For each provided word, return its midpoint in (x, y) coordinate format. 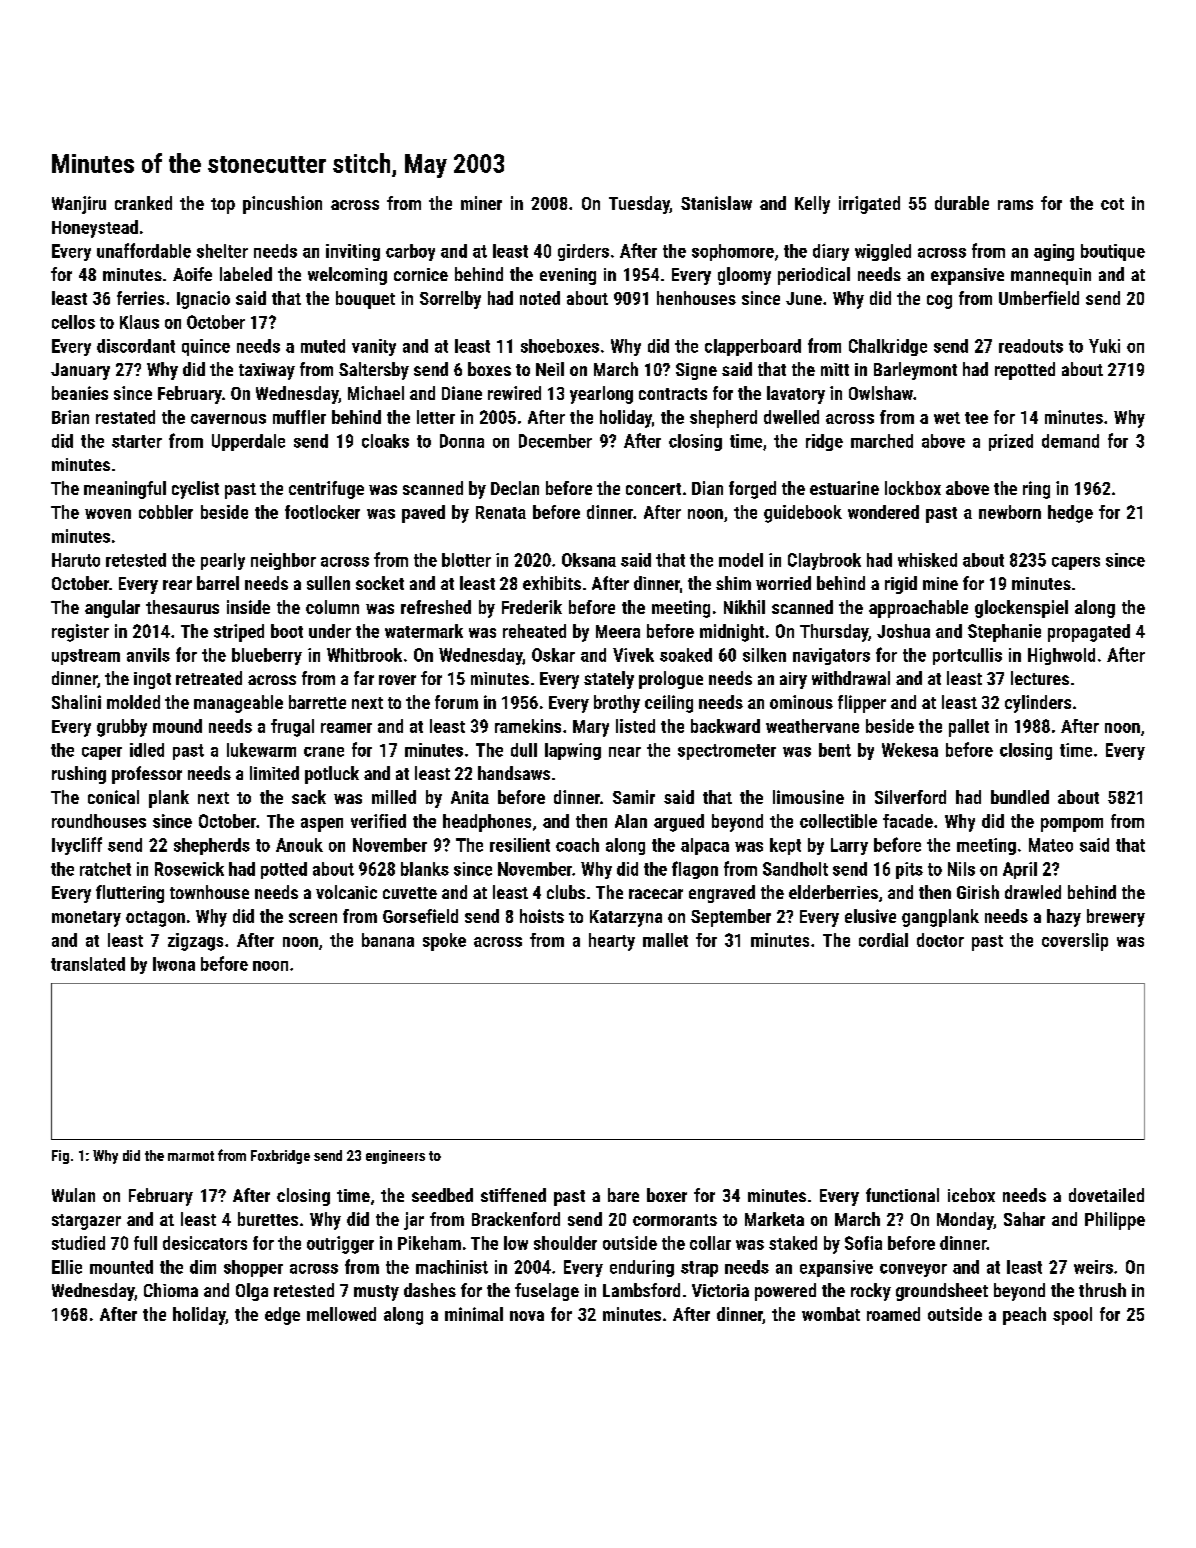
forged (752, 490)
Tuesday (639, 205)
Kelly (812, 205)
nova (527, 1316)
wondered (883, 512)
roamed (893, 1314)
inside (248, 607)
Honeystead (95, 229)
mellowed (341, 1314)
